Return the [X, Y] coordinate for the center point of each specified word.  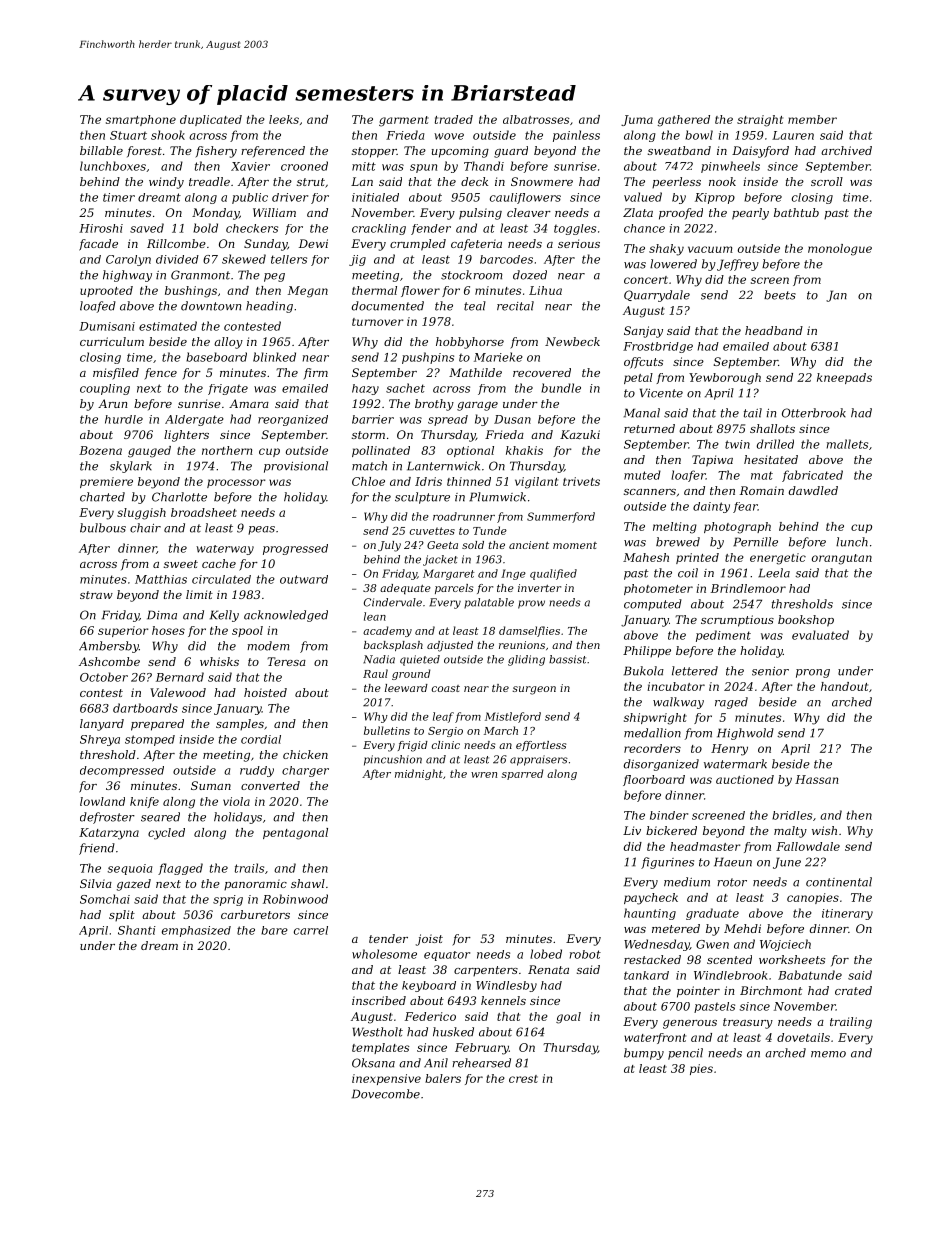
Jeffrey [738, 265]
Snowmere [542, 181]
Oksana [373, 1063]
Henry [729, 750]
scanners [650, 492]
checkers [252, 228]
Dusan [512, 419]
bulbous [103, 528]
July [389, 546]
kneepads [844, 378]
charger [305, 771]
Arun [112, 403]
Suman [211, 785]
